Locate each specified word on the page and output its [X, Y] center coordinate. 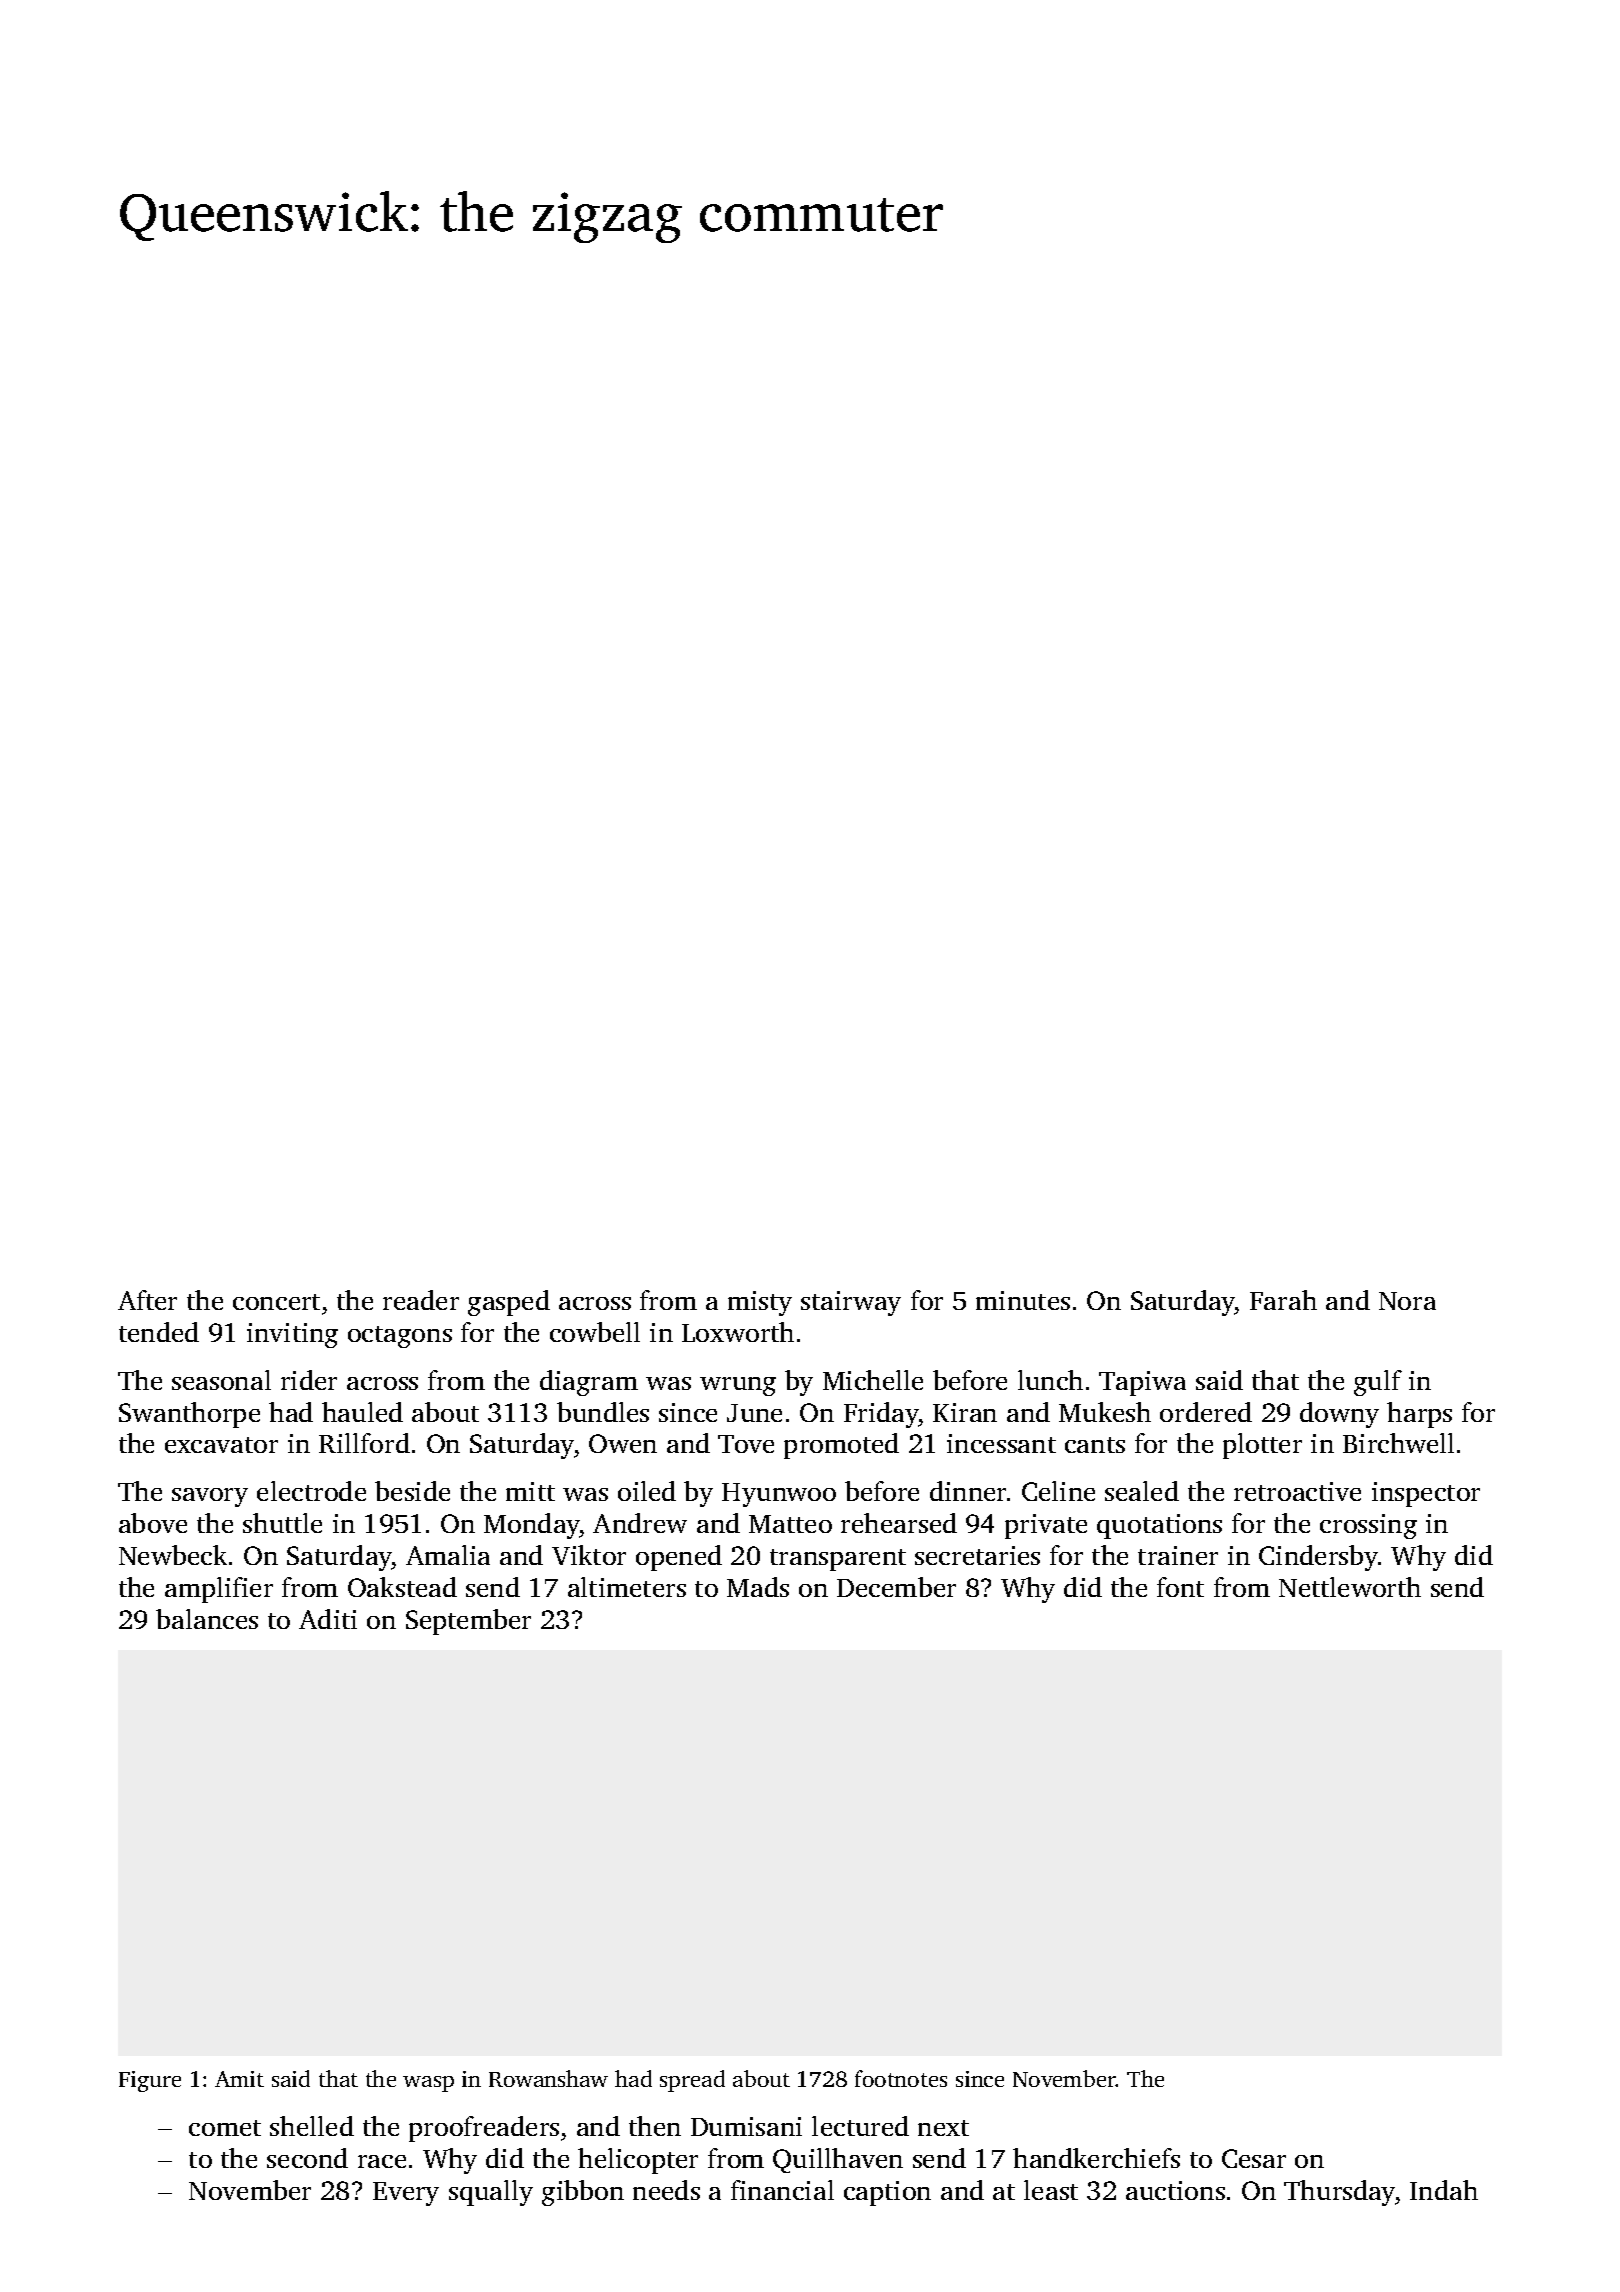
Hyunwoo [779, 1495]
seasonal [221, 1380]
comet [225, 2128]
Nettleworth [1350, 1587]
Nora [1407, 1301]
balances [207, 1619]
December [896, 1587]
